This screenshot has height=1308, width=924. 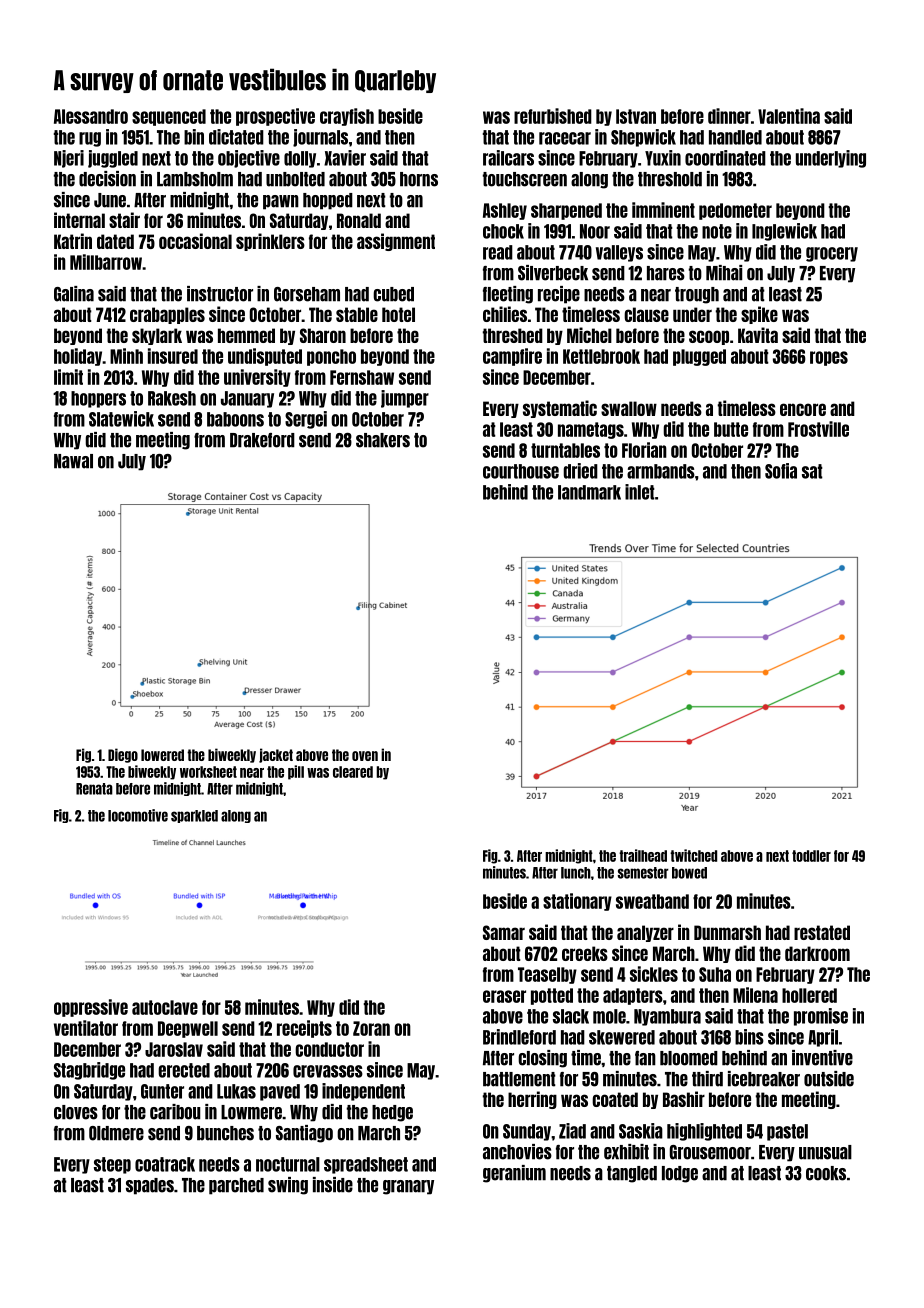 I want to click on tangled, so click(x=632, y=1174).
